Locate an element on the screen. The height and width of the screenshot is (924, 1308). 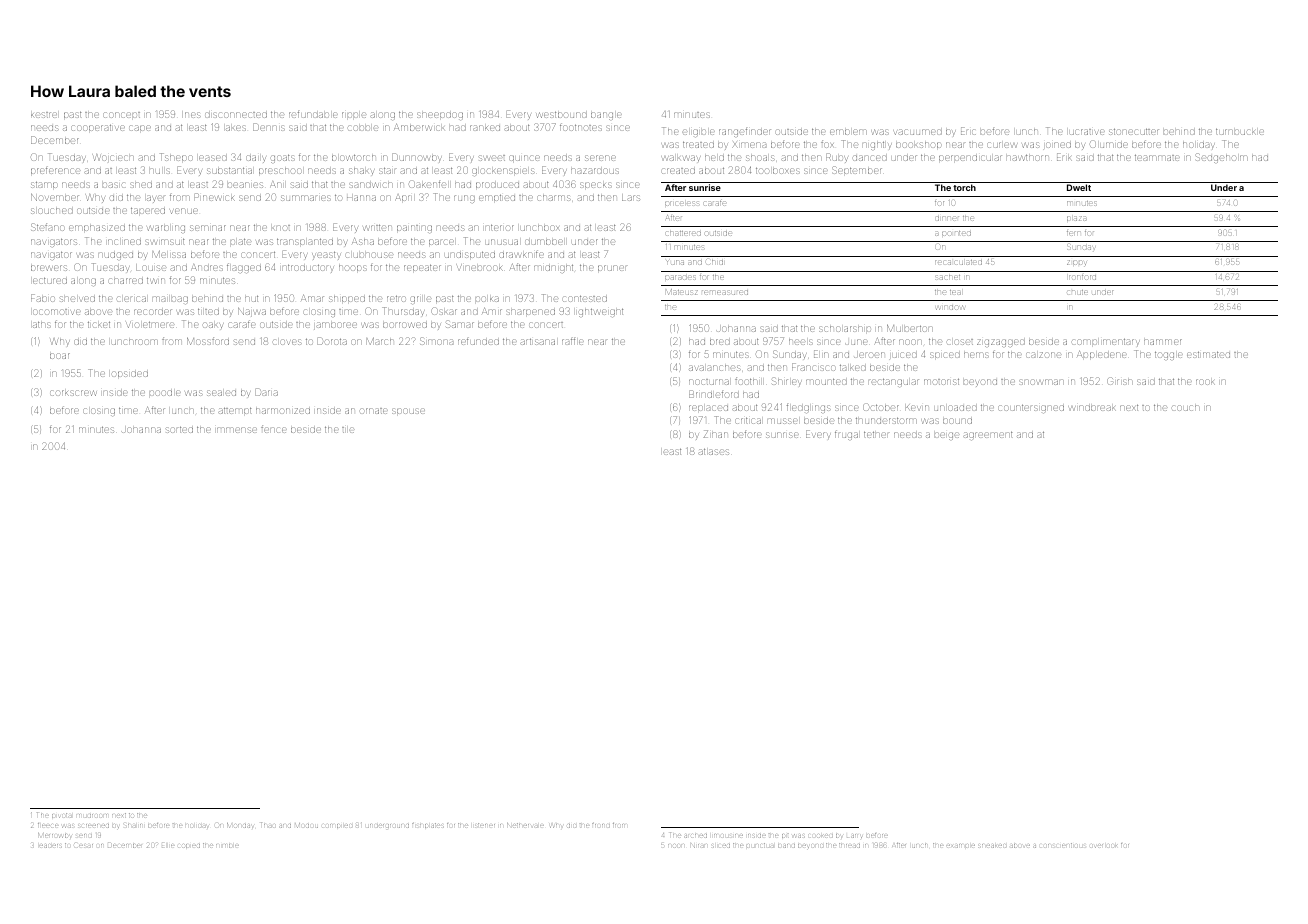
atlases is located at coordinates (713, 451).
